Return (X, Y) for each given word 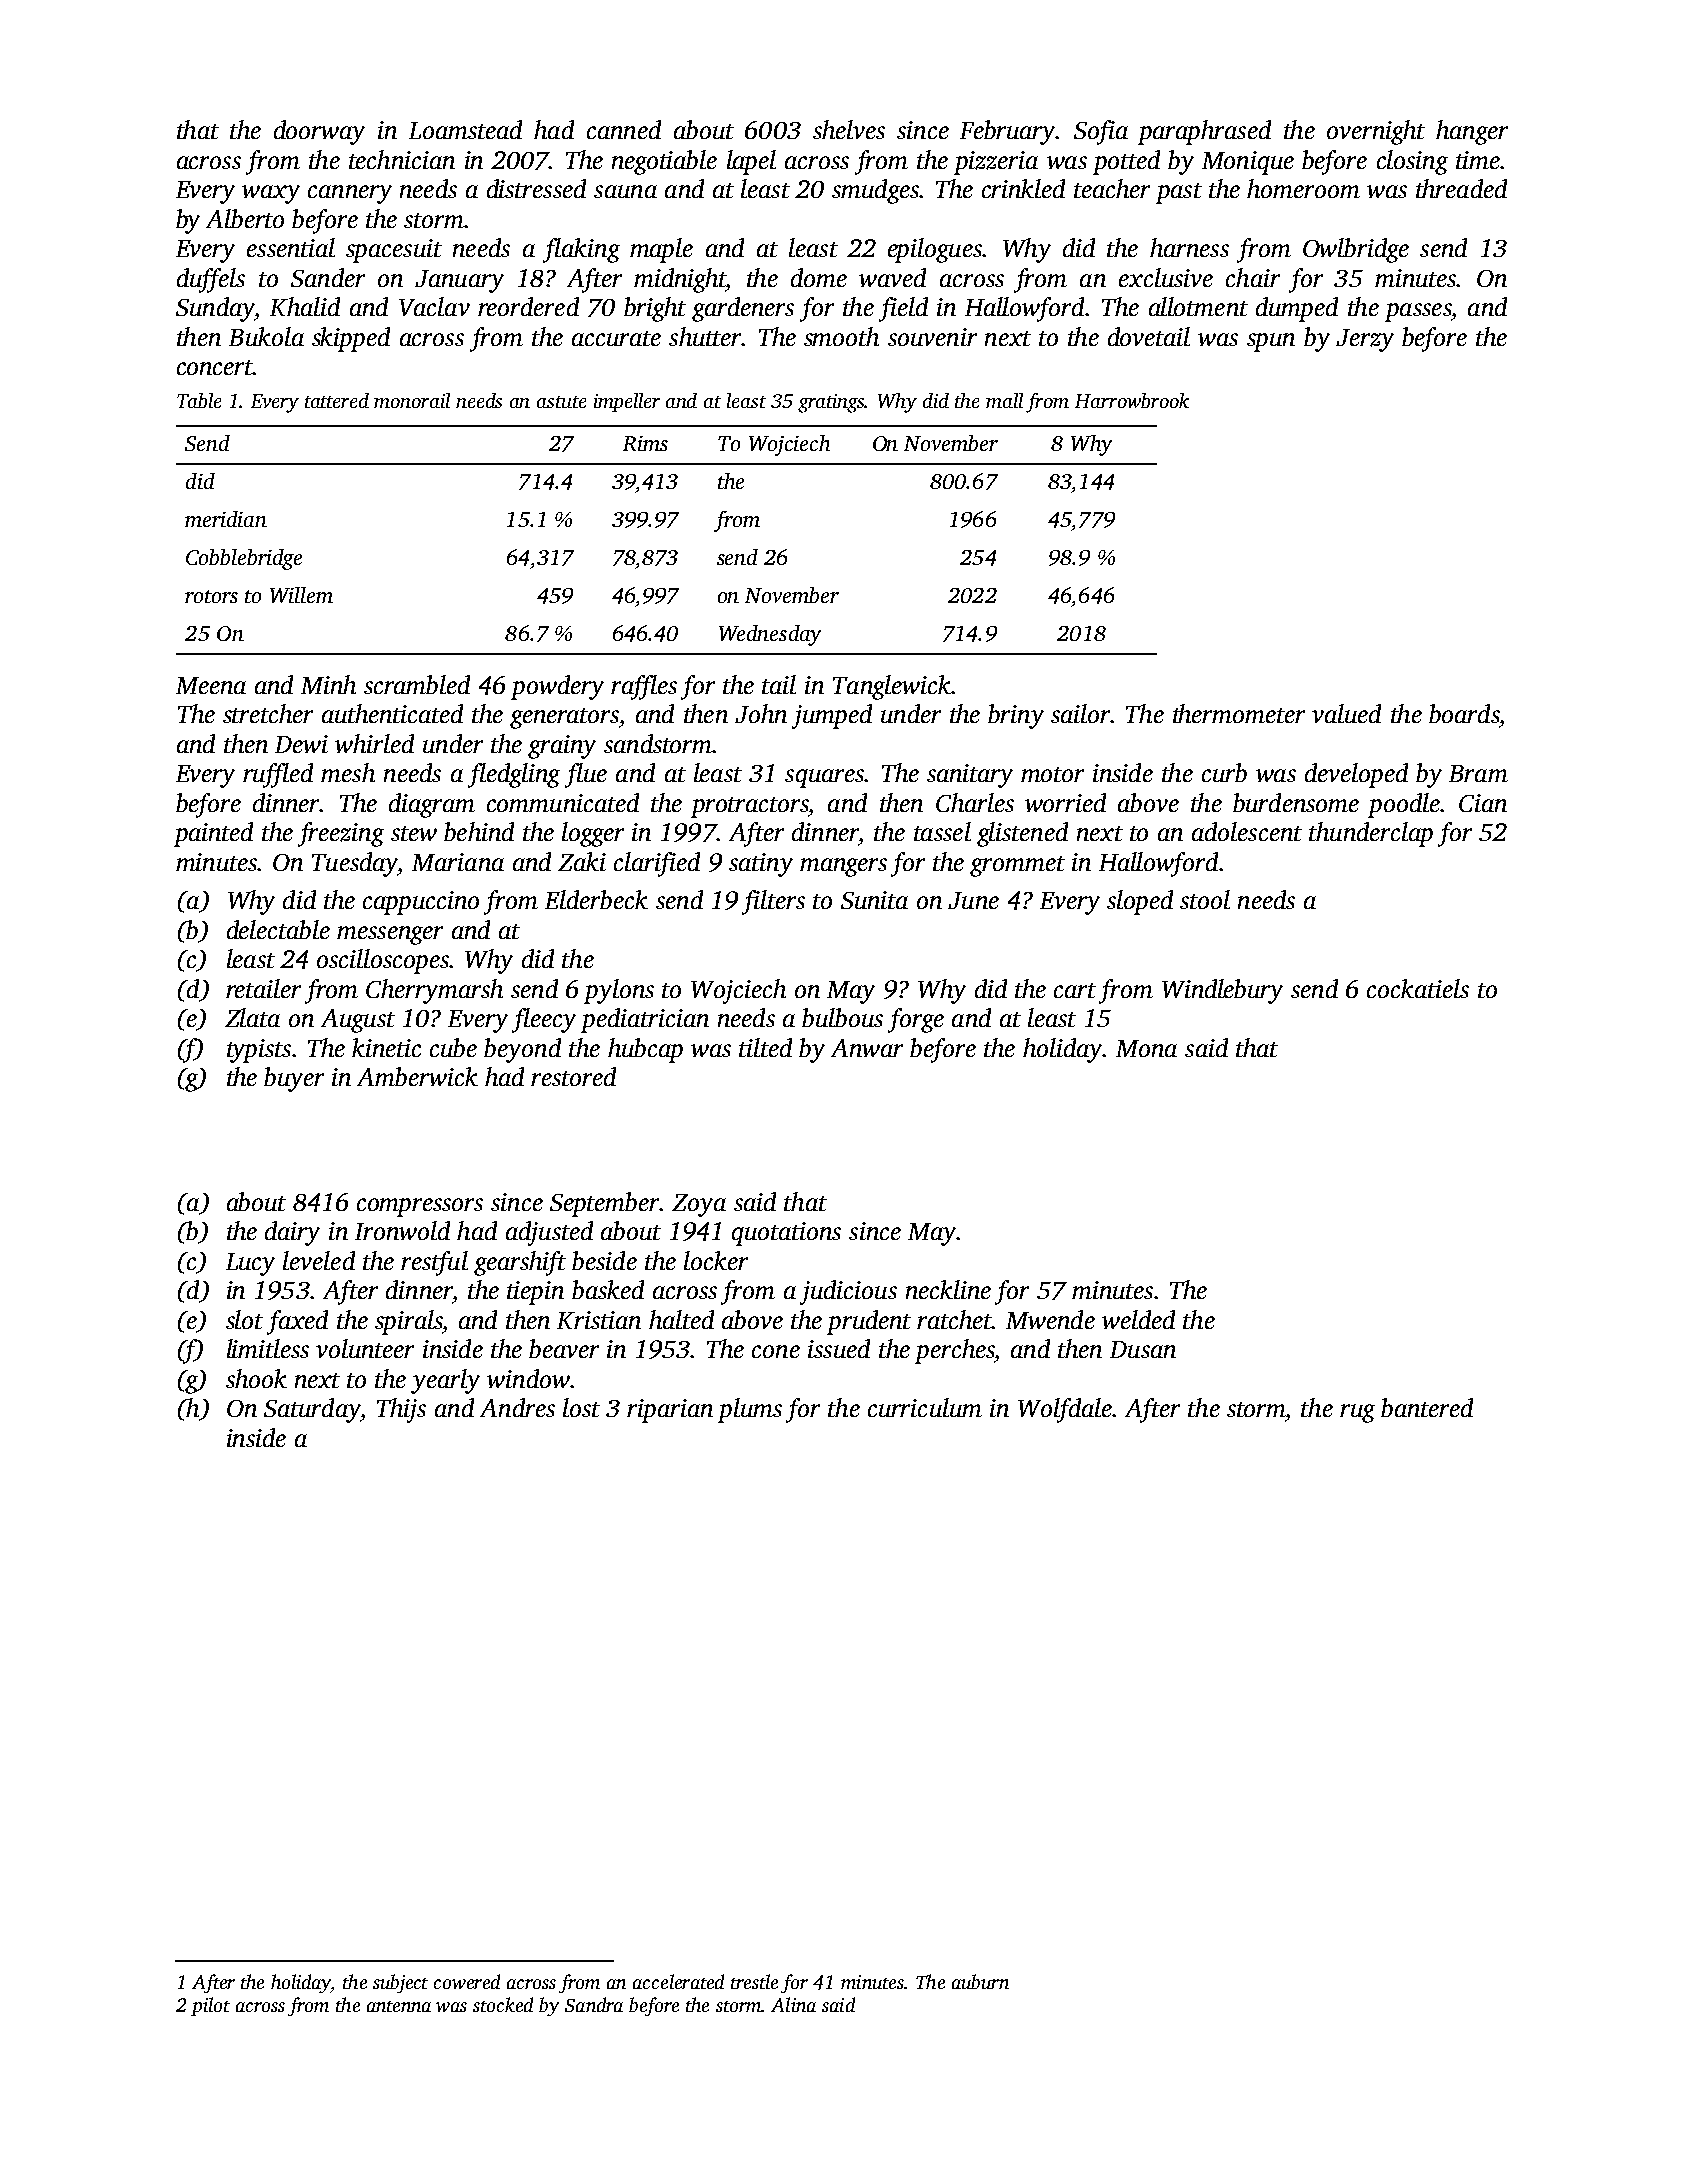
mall (1004, 400)
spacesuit (394, 251)
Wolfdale (1065, 1410)
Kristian (599, 1320)
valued (1346, 713)
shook (256, 1378)
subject (400, 1983)
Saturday (312, 1410)
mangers (843, 867)
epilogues (935, 250)
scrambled (417, 684)
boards (1464, 713)
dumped (1297, 309)
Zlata (252, 1017)
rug (1357, 1413)
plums (750, 1410)
